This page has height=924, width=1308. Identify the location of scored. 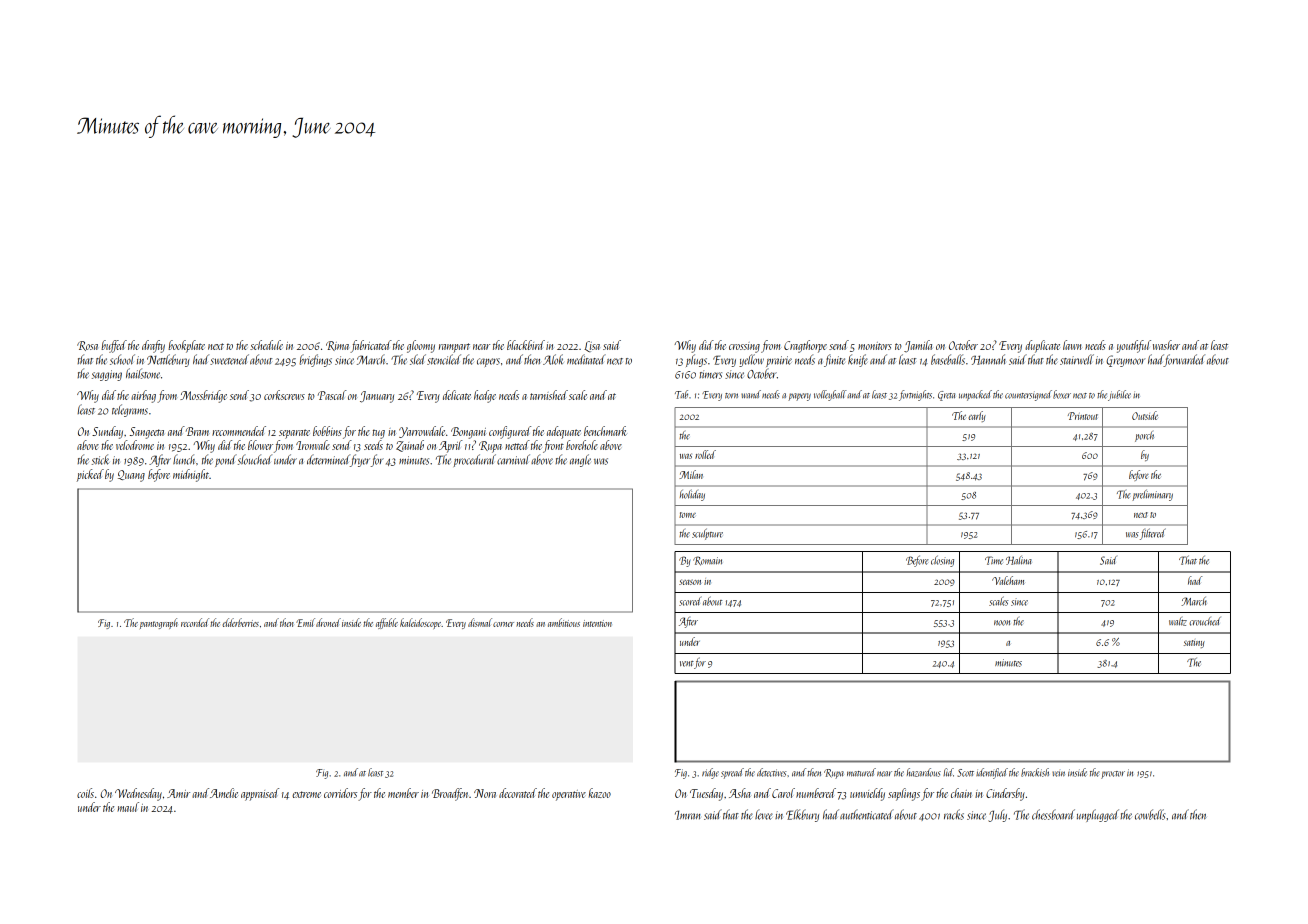
(690, 601).
